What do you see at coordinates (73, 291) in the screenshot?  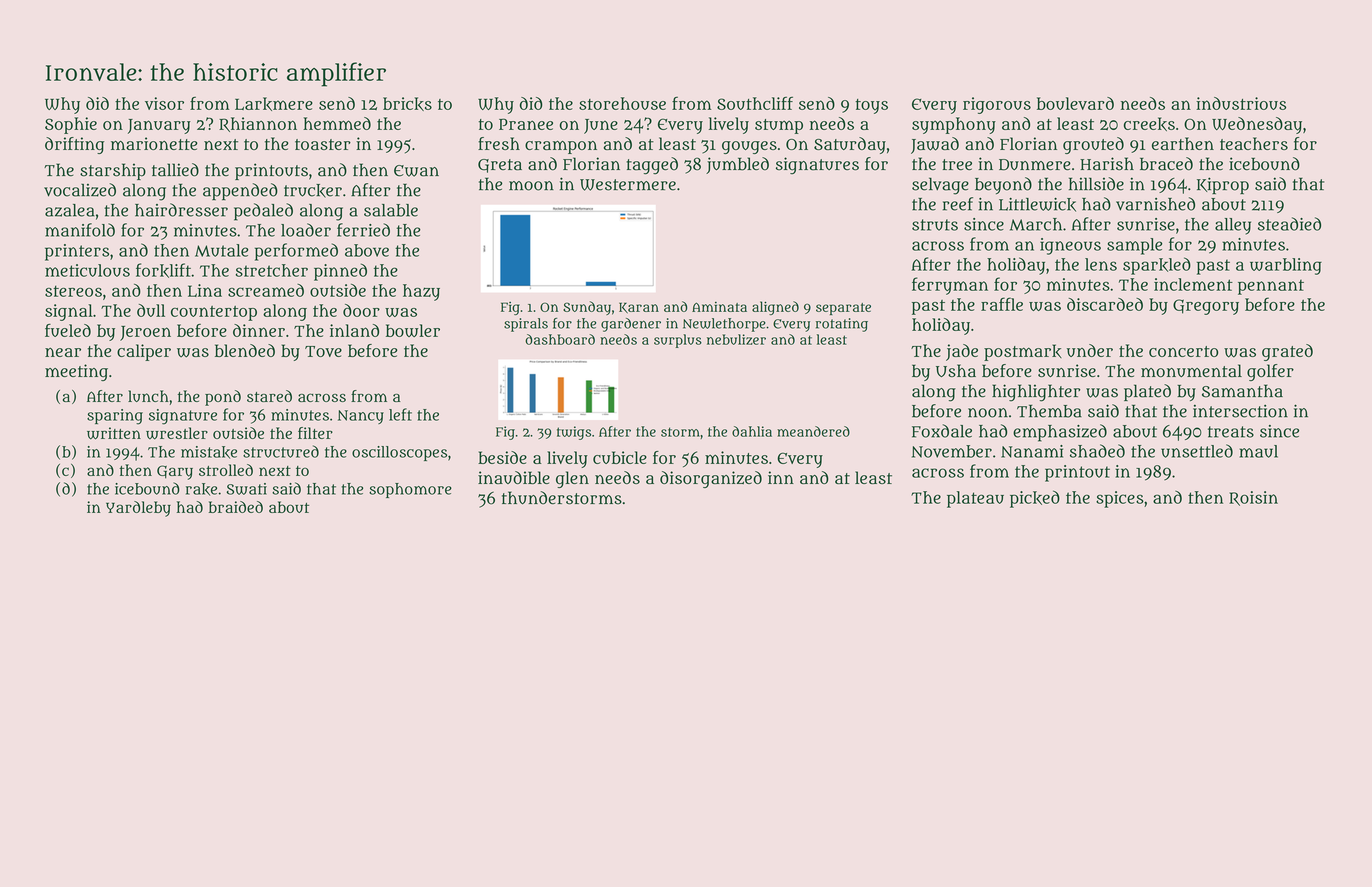 I see `stereos` at bounding box center [73, 291].
